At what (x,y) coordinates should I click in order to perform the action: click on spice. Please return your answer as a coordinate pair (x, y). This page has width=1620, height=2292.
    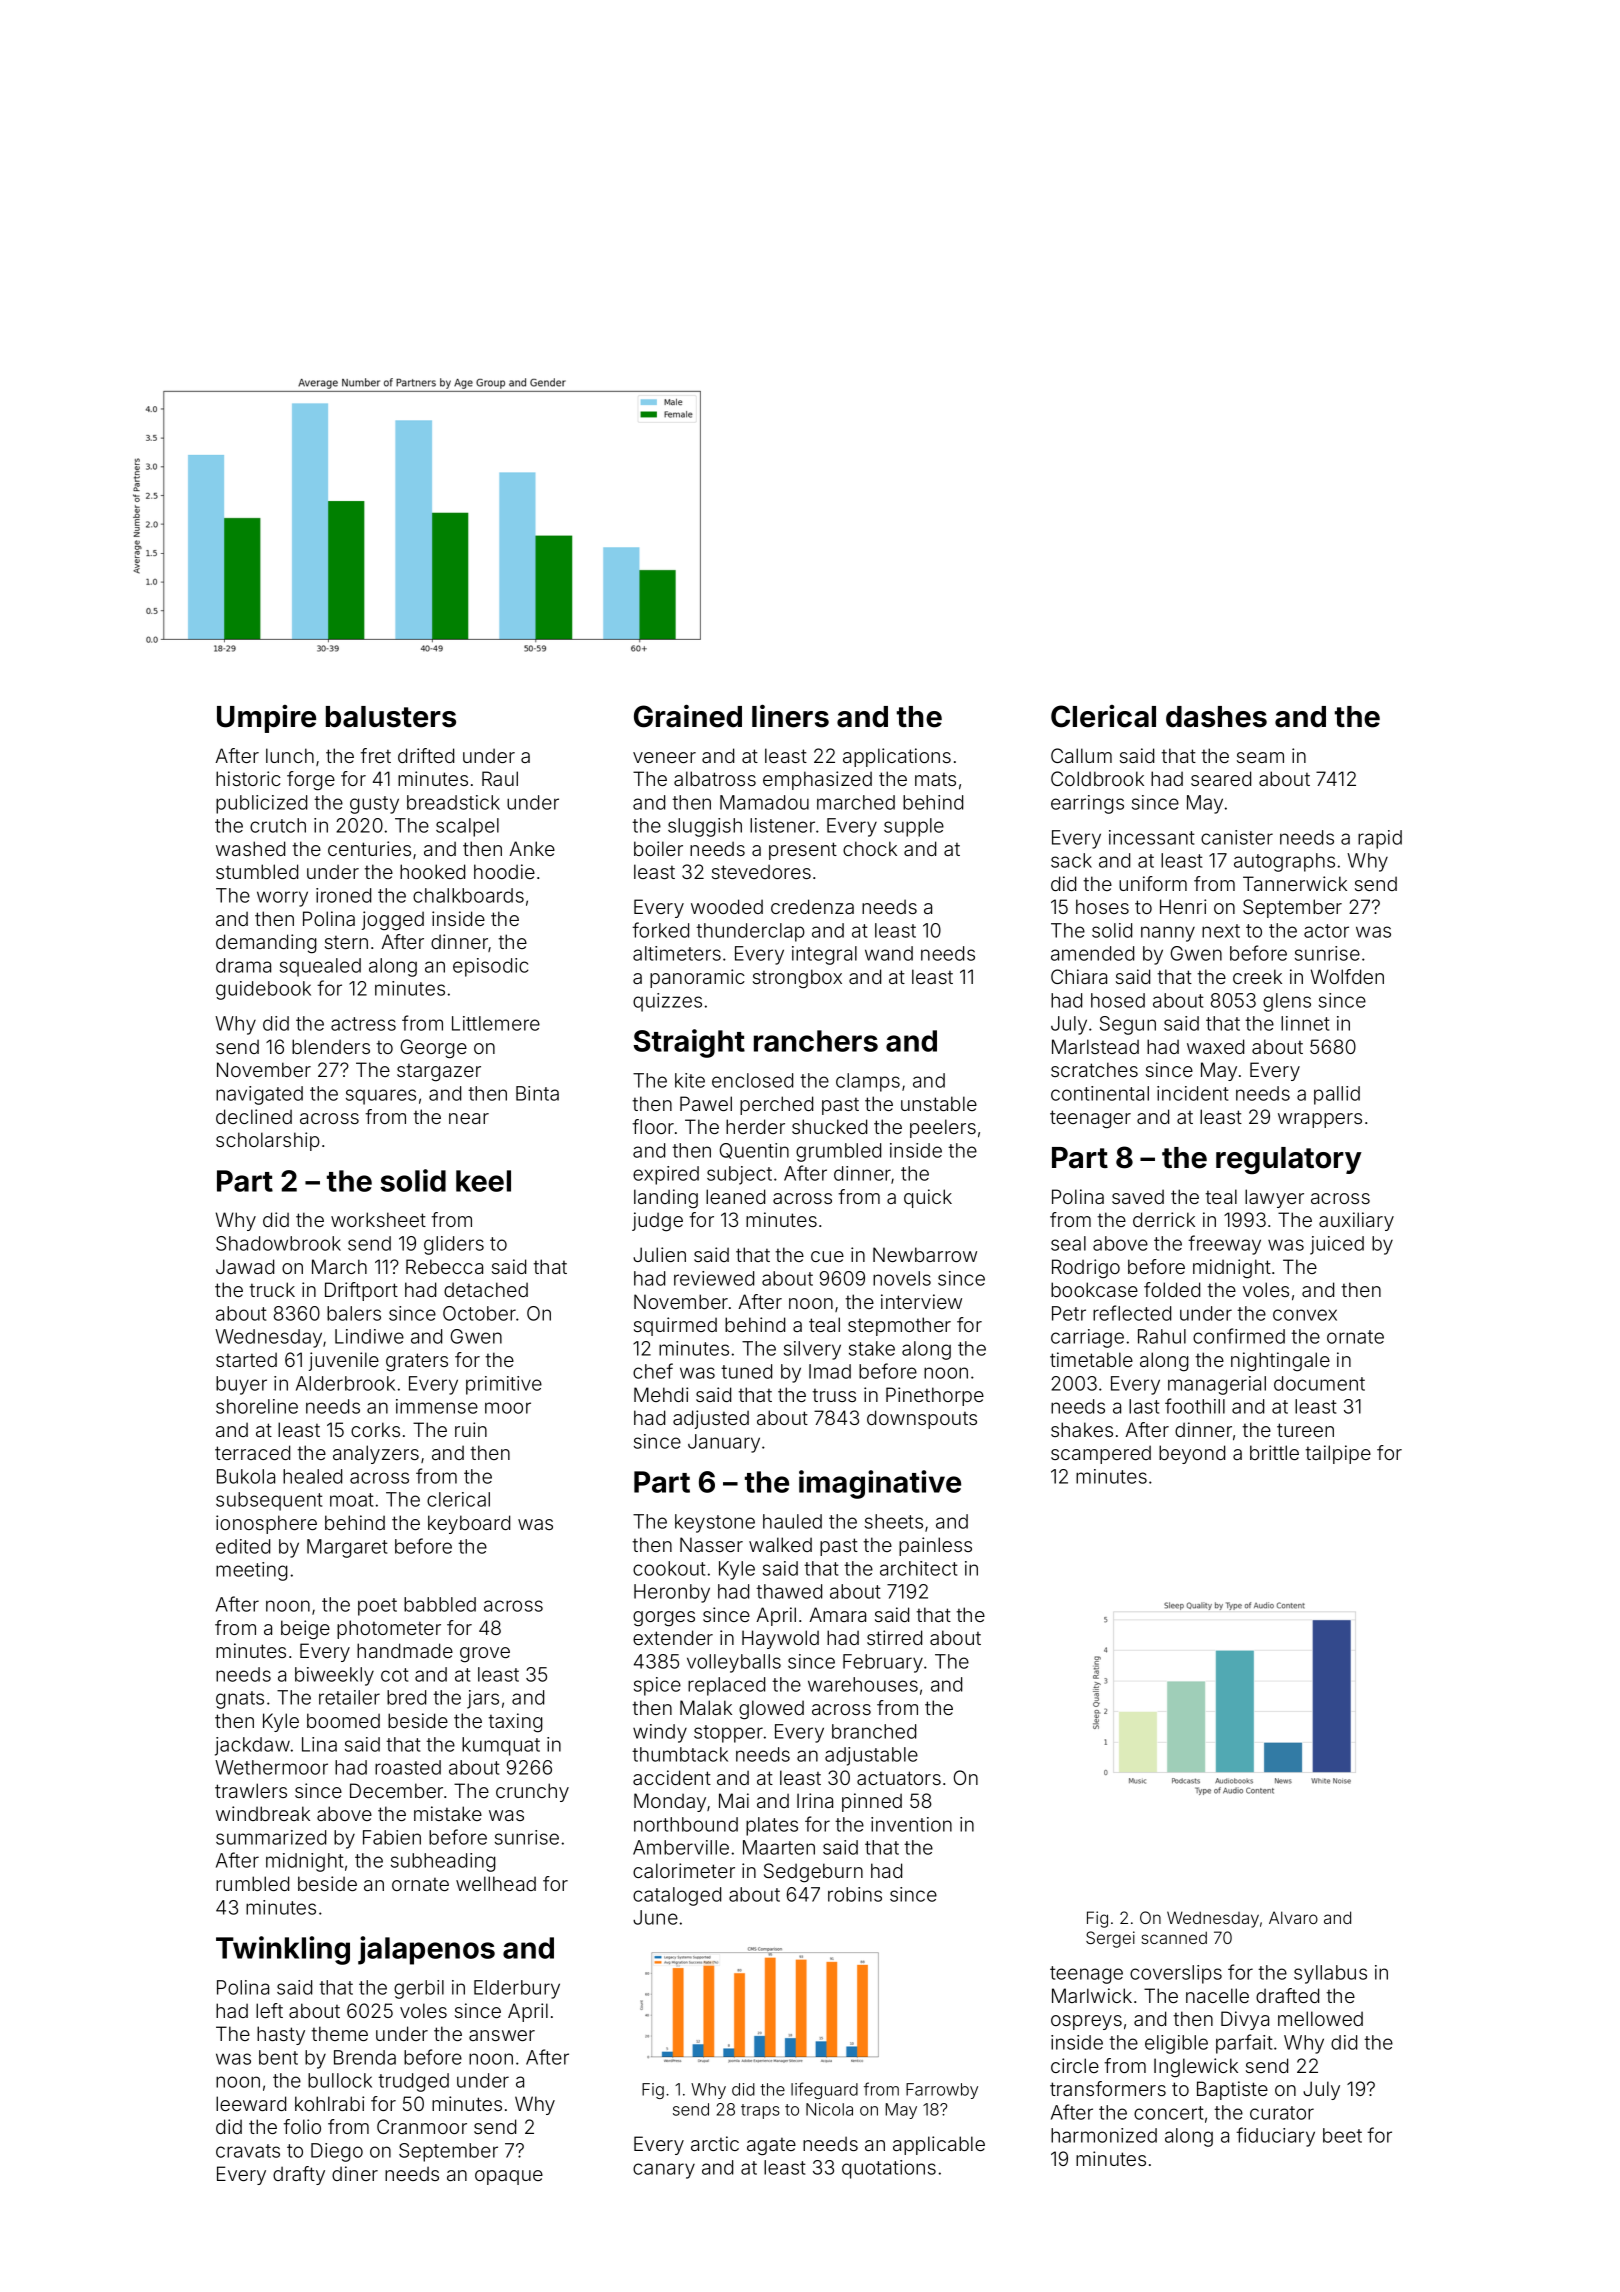
    Looking at the image, I should click on (657, 1686).
